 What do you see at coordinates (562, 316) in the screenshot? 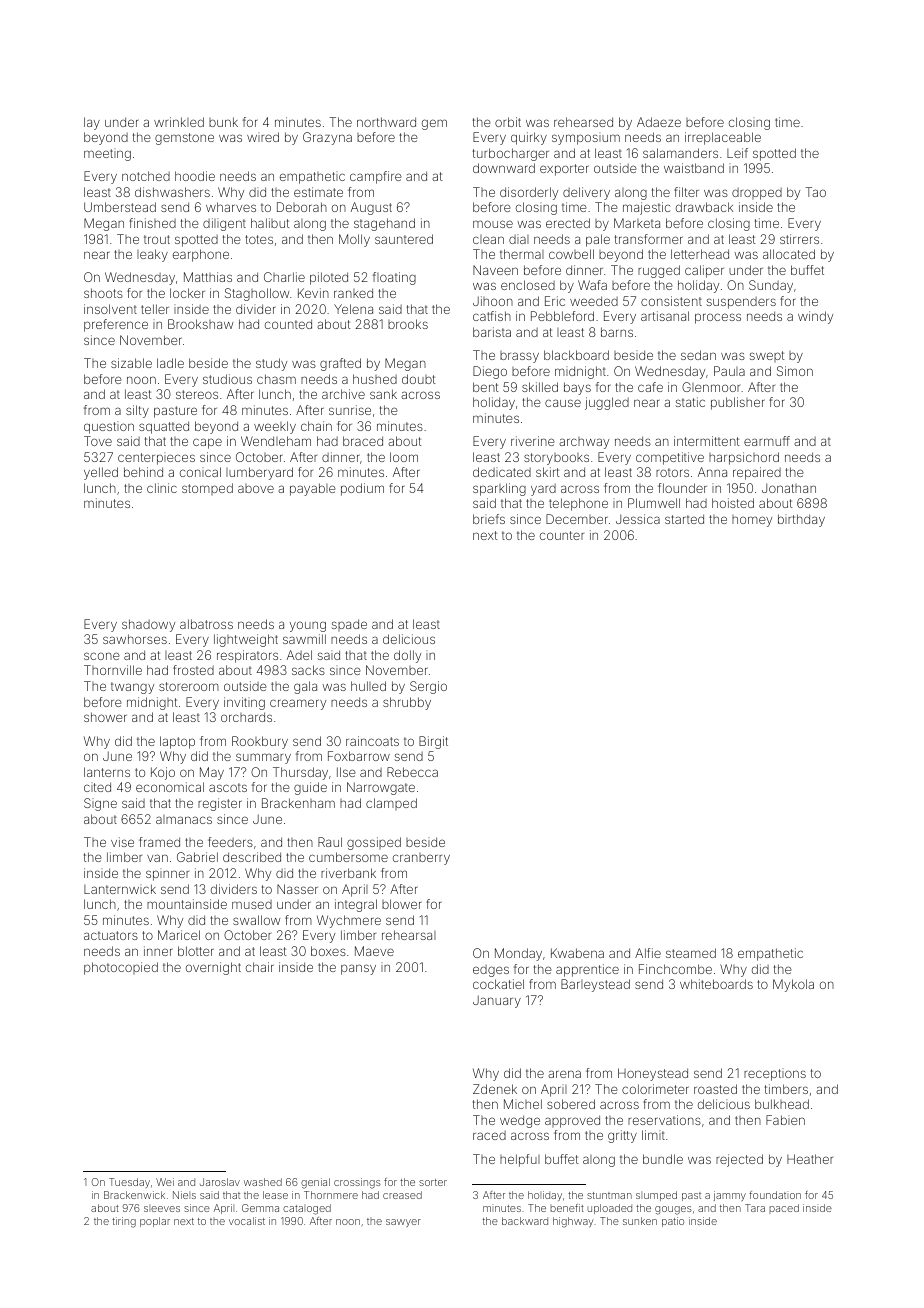
I see `Pebbleford` at bounding box center [562, 316].
